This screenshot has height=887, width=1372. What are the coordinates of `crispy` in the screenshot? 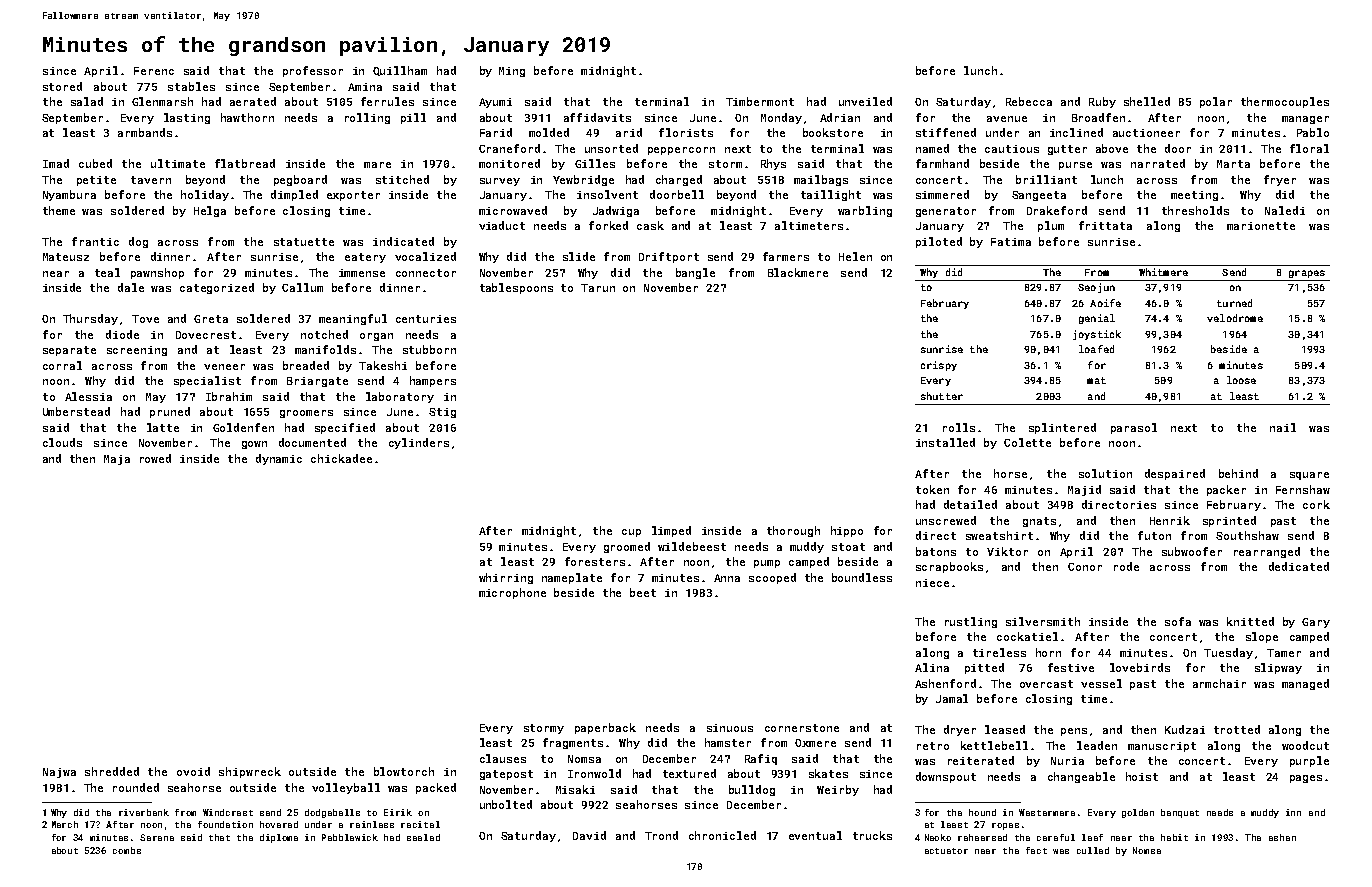 It's located at (939, 366).
